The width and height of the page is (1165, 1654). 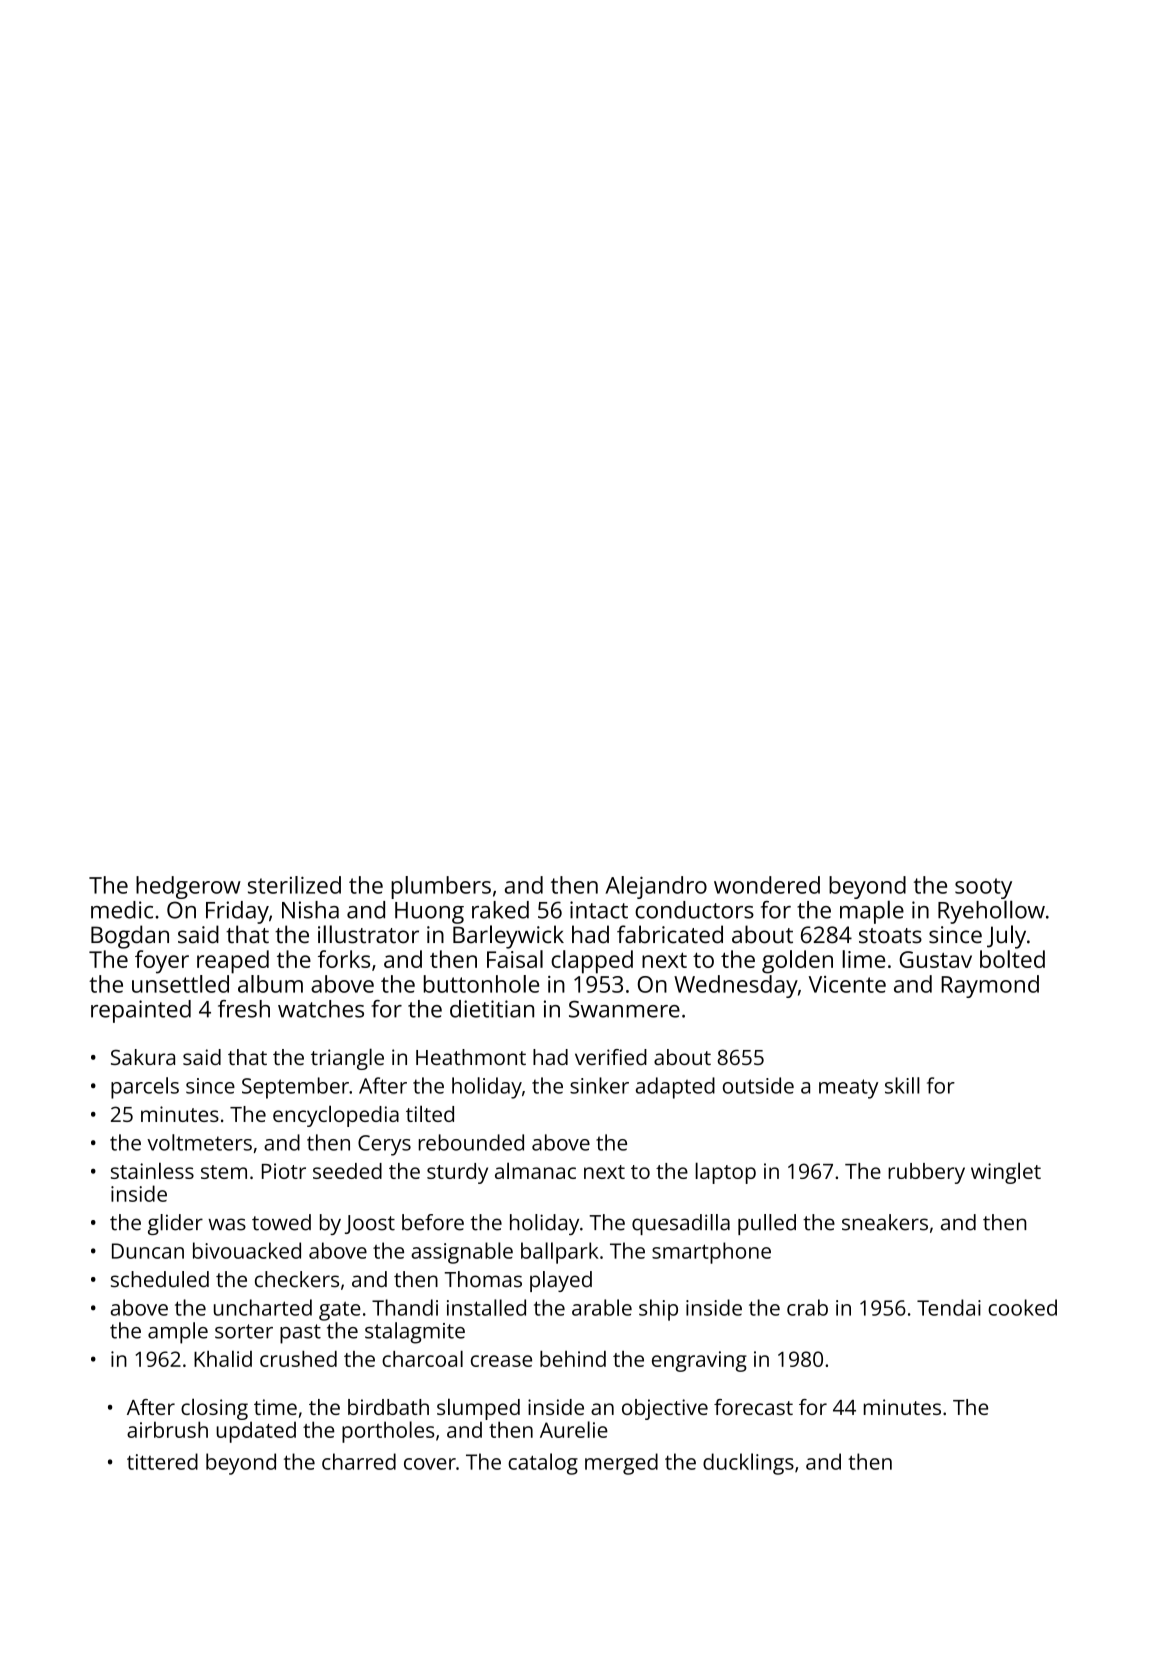 What do you see at coordinates (807, 1307) in the page?
I see `crab` at bounding box center [807, 1307].
